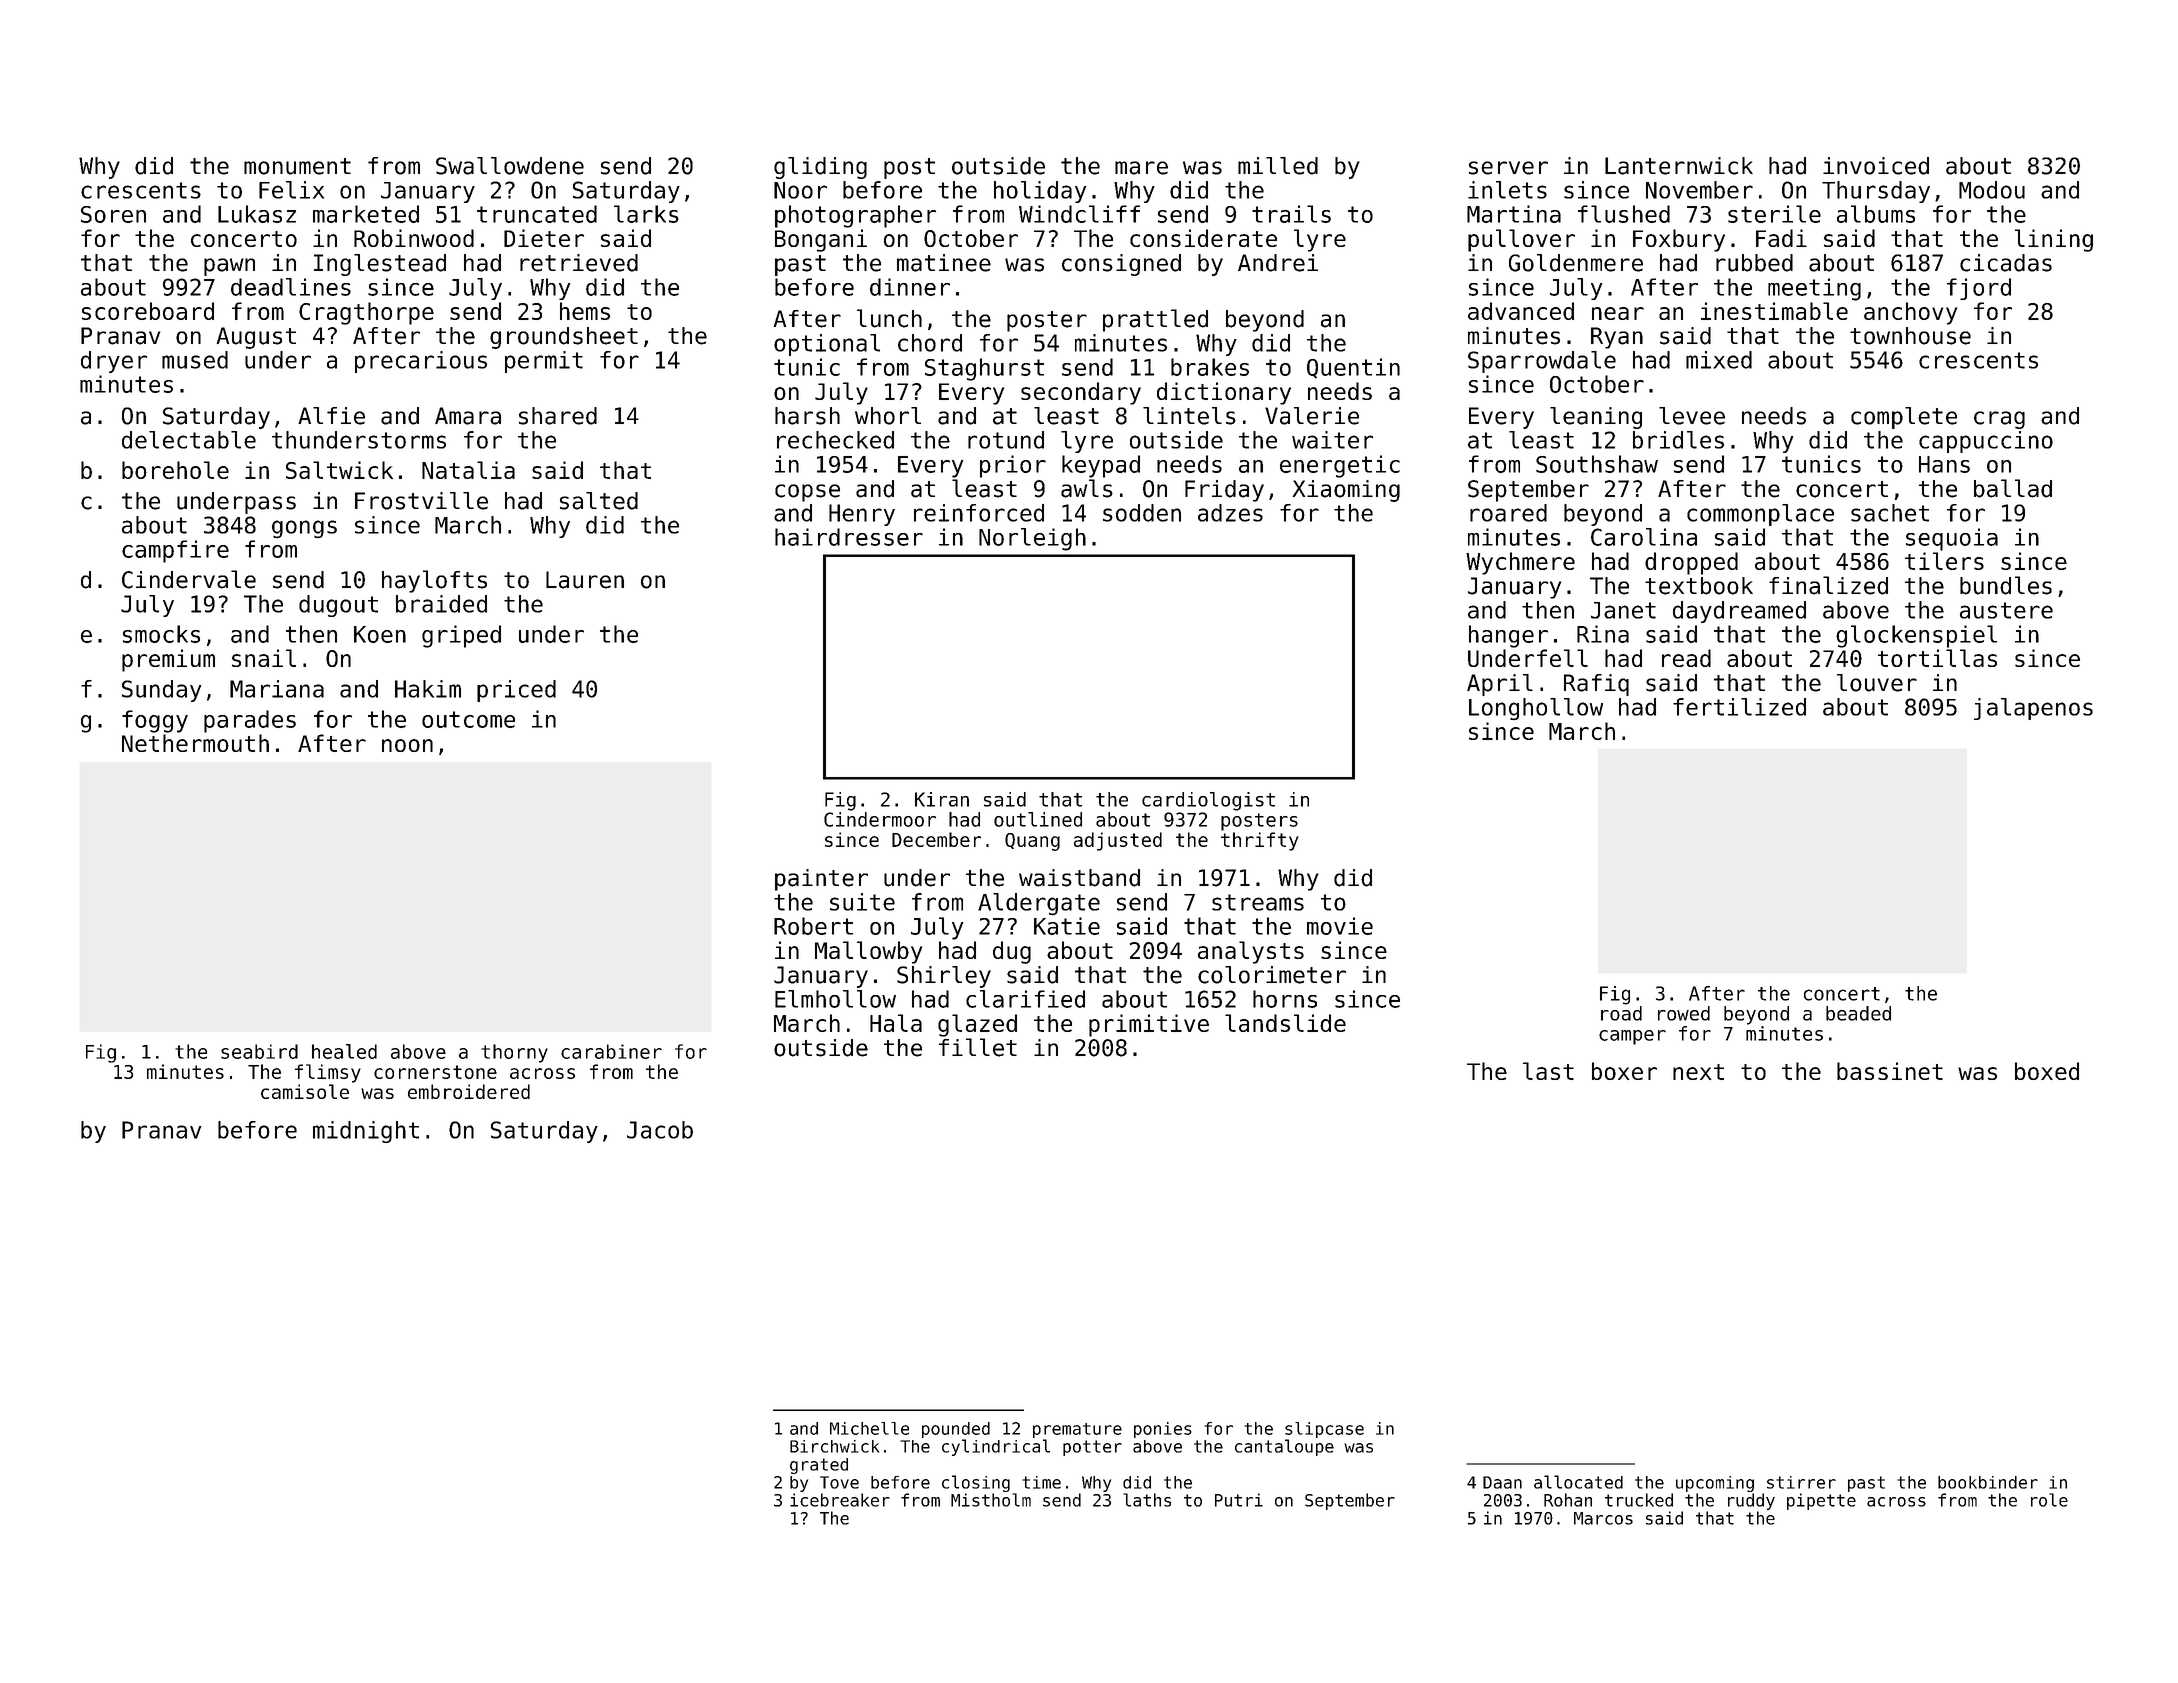  Describe the element at coordinates (820, 168) in the screenshot. I see `gliding` at that location.
